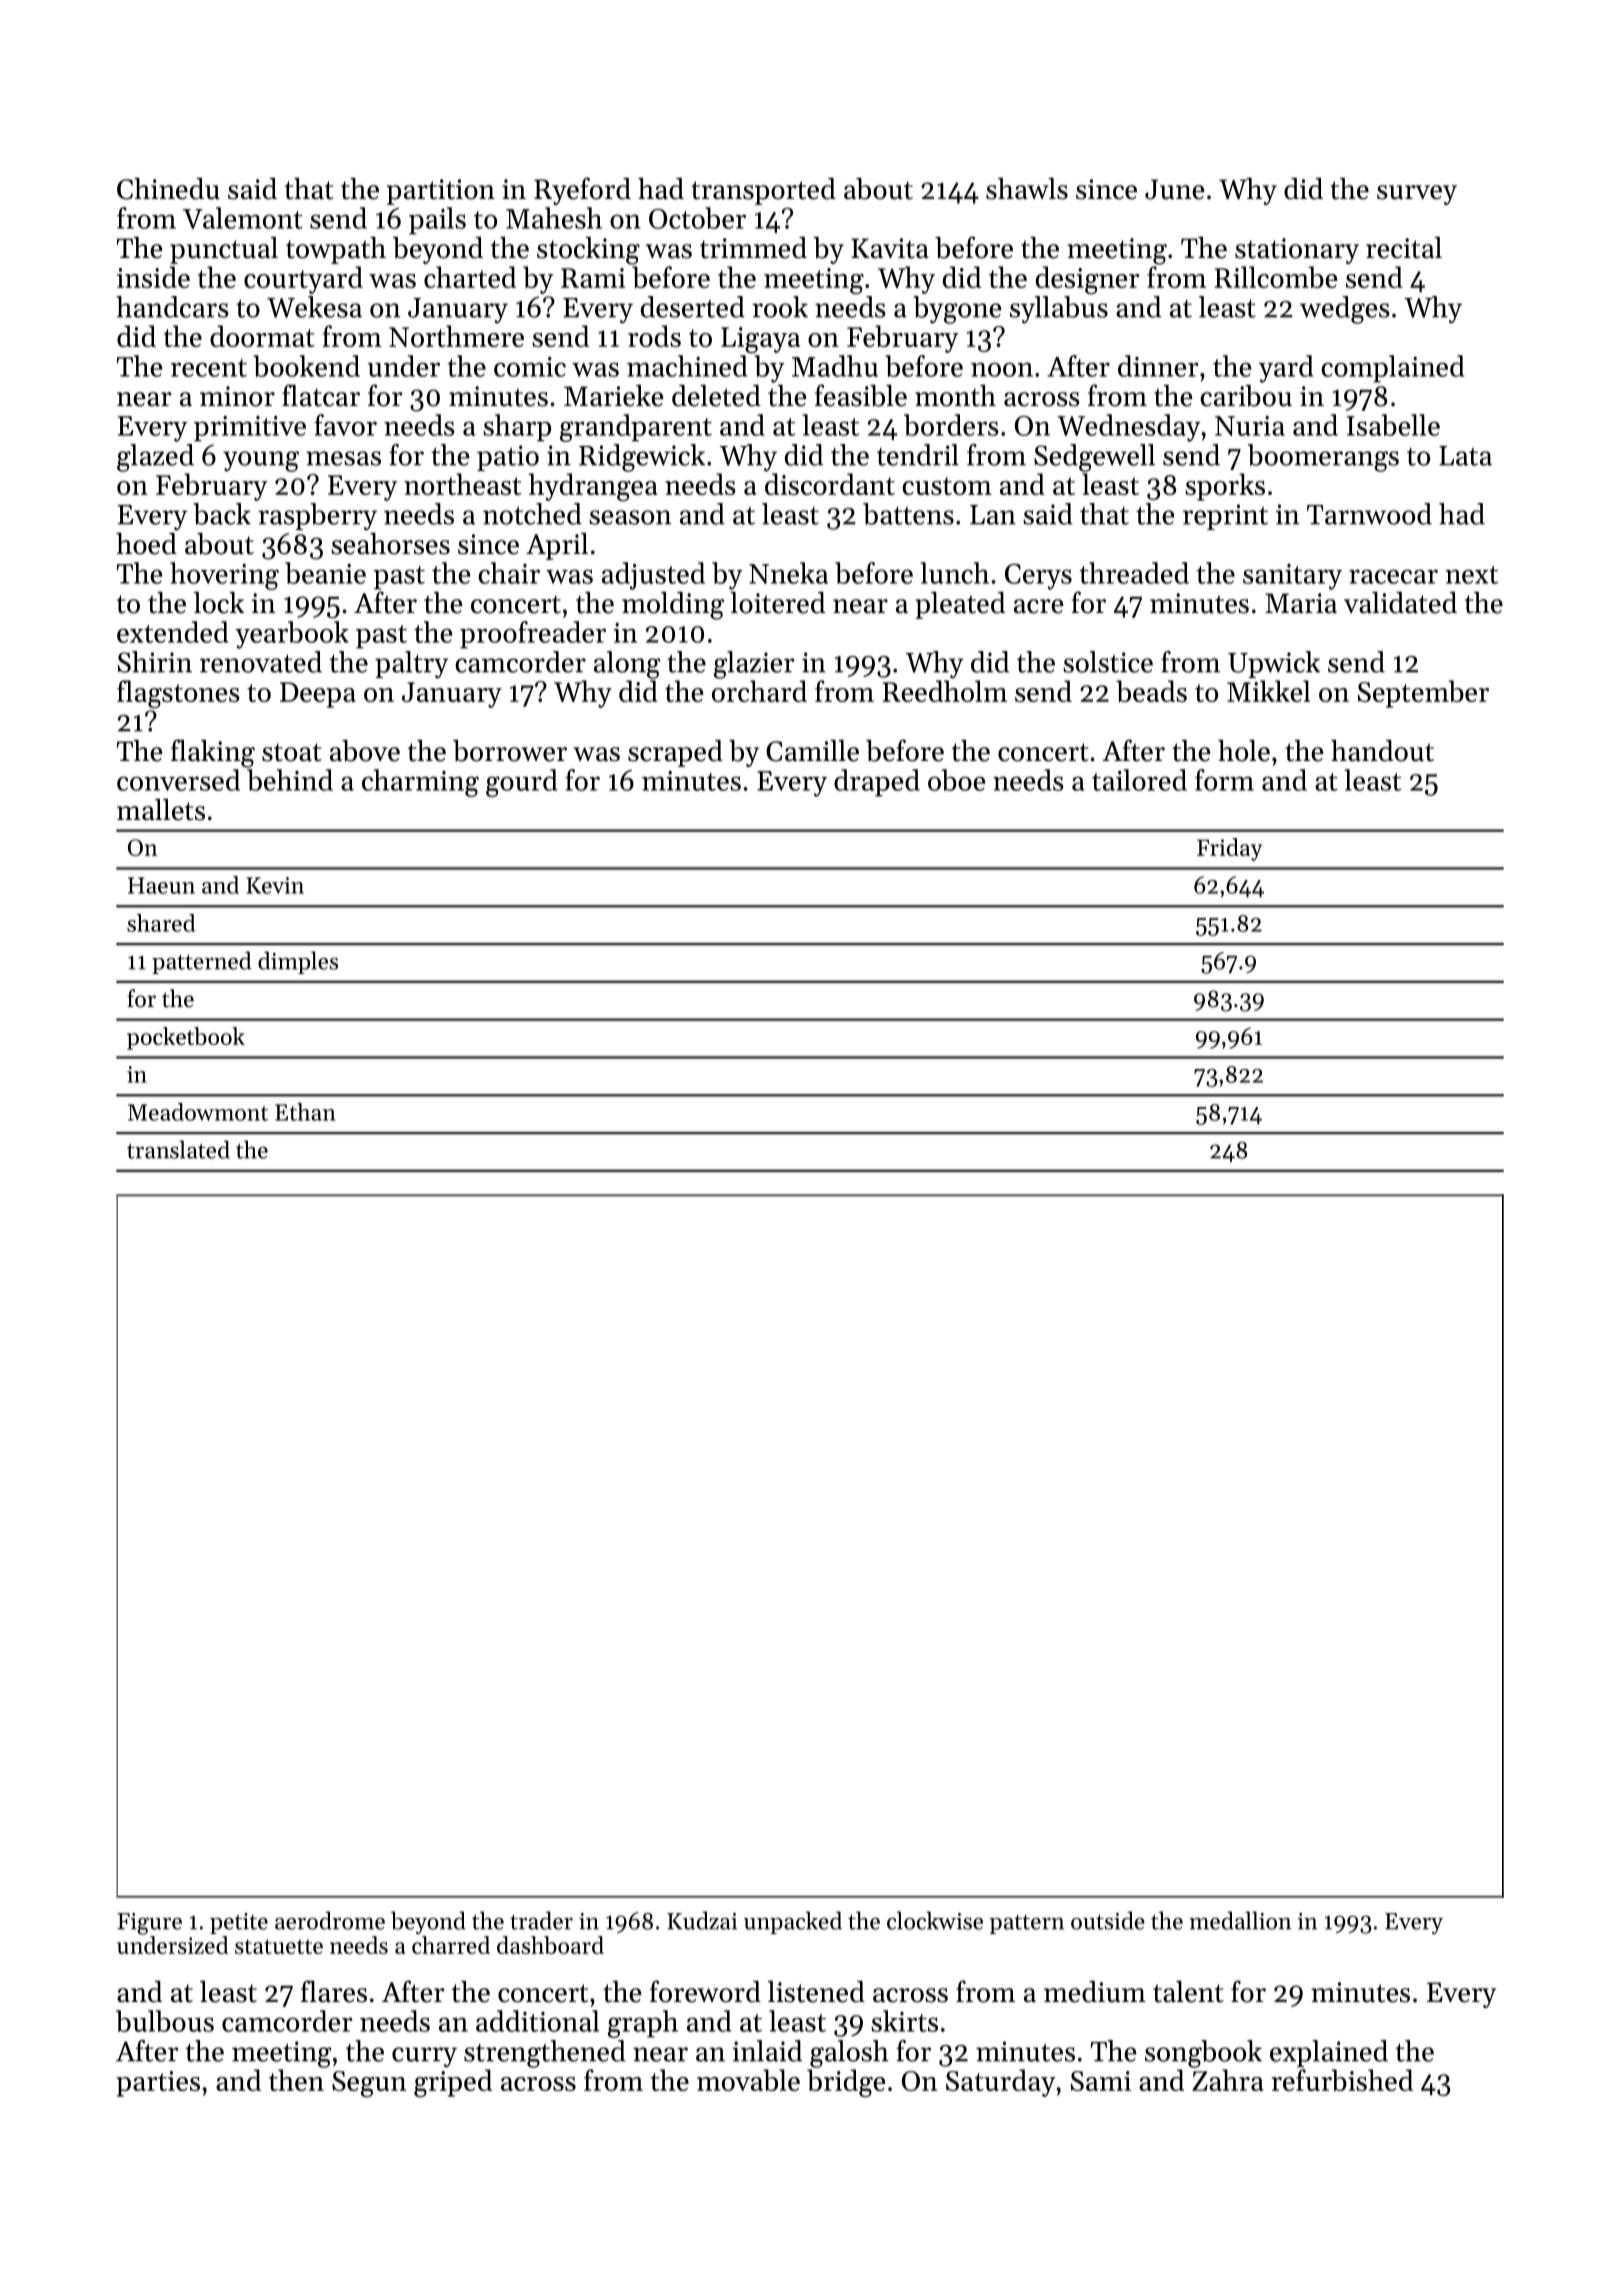 The width and height of the document is (1620, 2292). What do you see at coordinates (1240, 1920) in the document?
I see `medallion` at bounding box center [1240, 1920].
